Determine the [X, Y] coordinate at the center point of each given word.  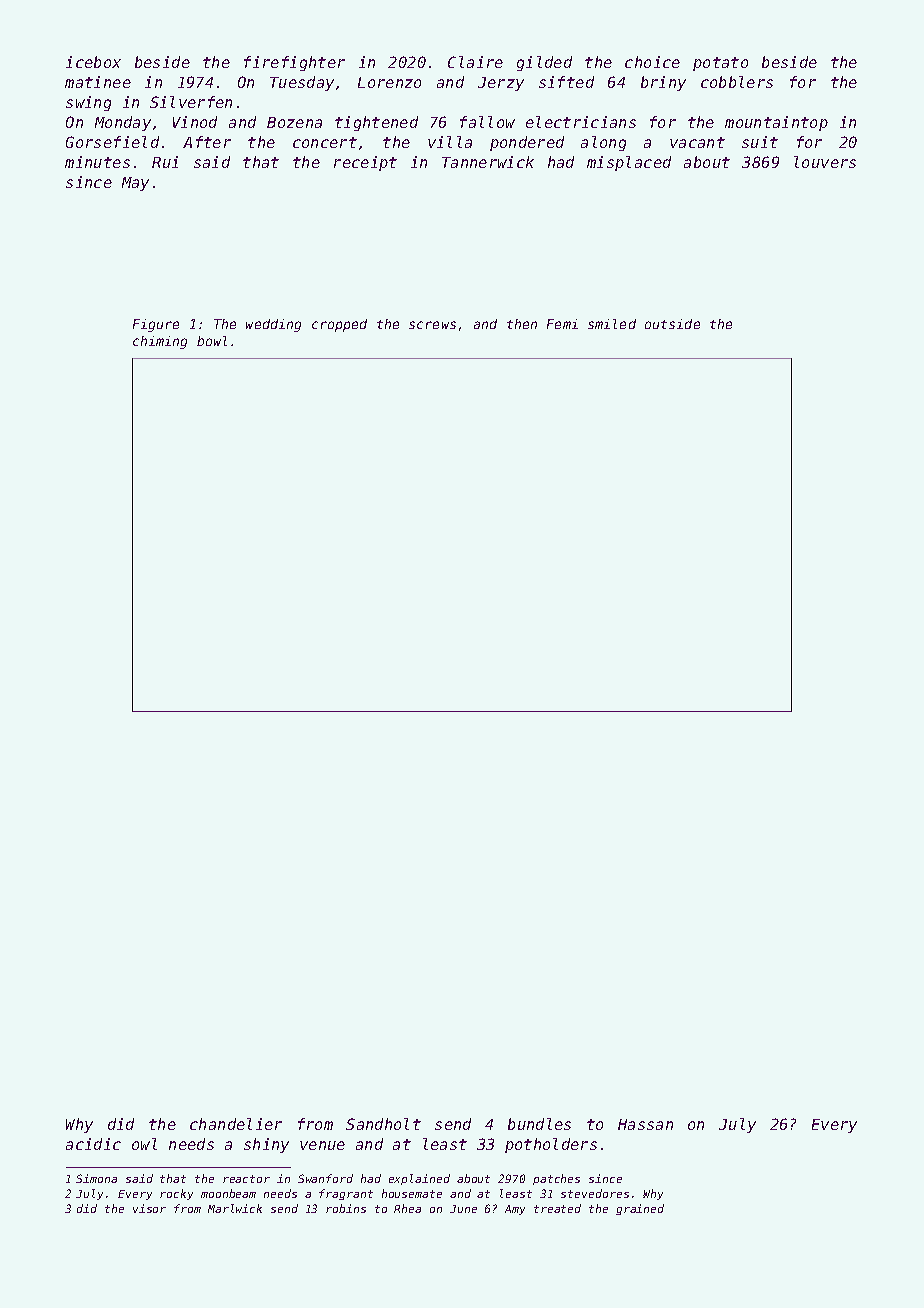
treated [557, 1208]
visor [149, 1208]
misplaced [629, 163]
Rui [165, 162]
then [522, 324]
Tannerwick [488, 162]
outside [672, 324]
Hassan [645, 1124]
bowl [212, 341]
